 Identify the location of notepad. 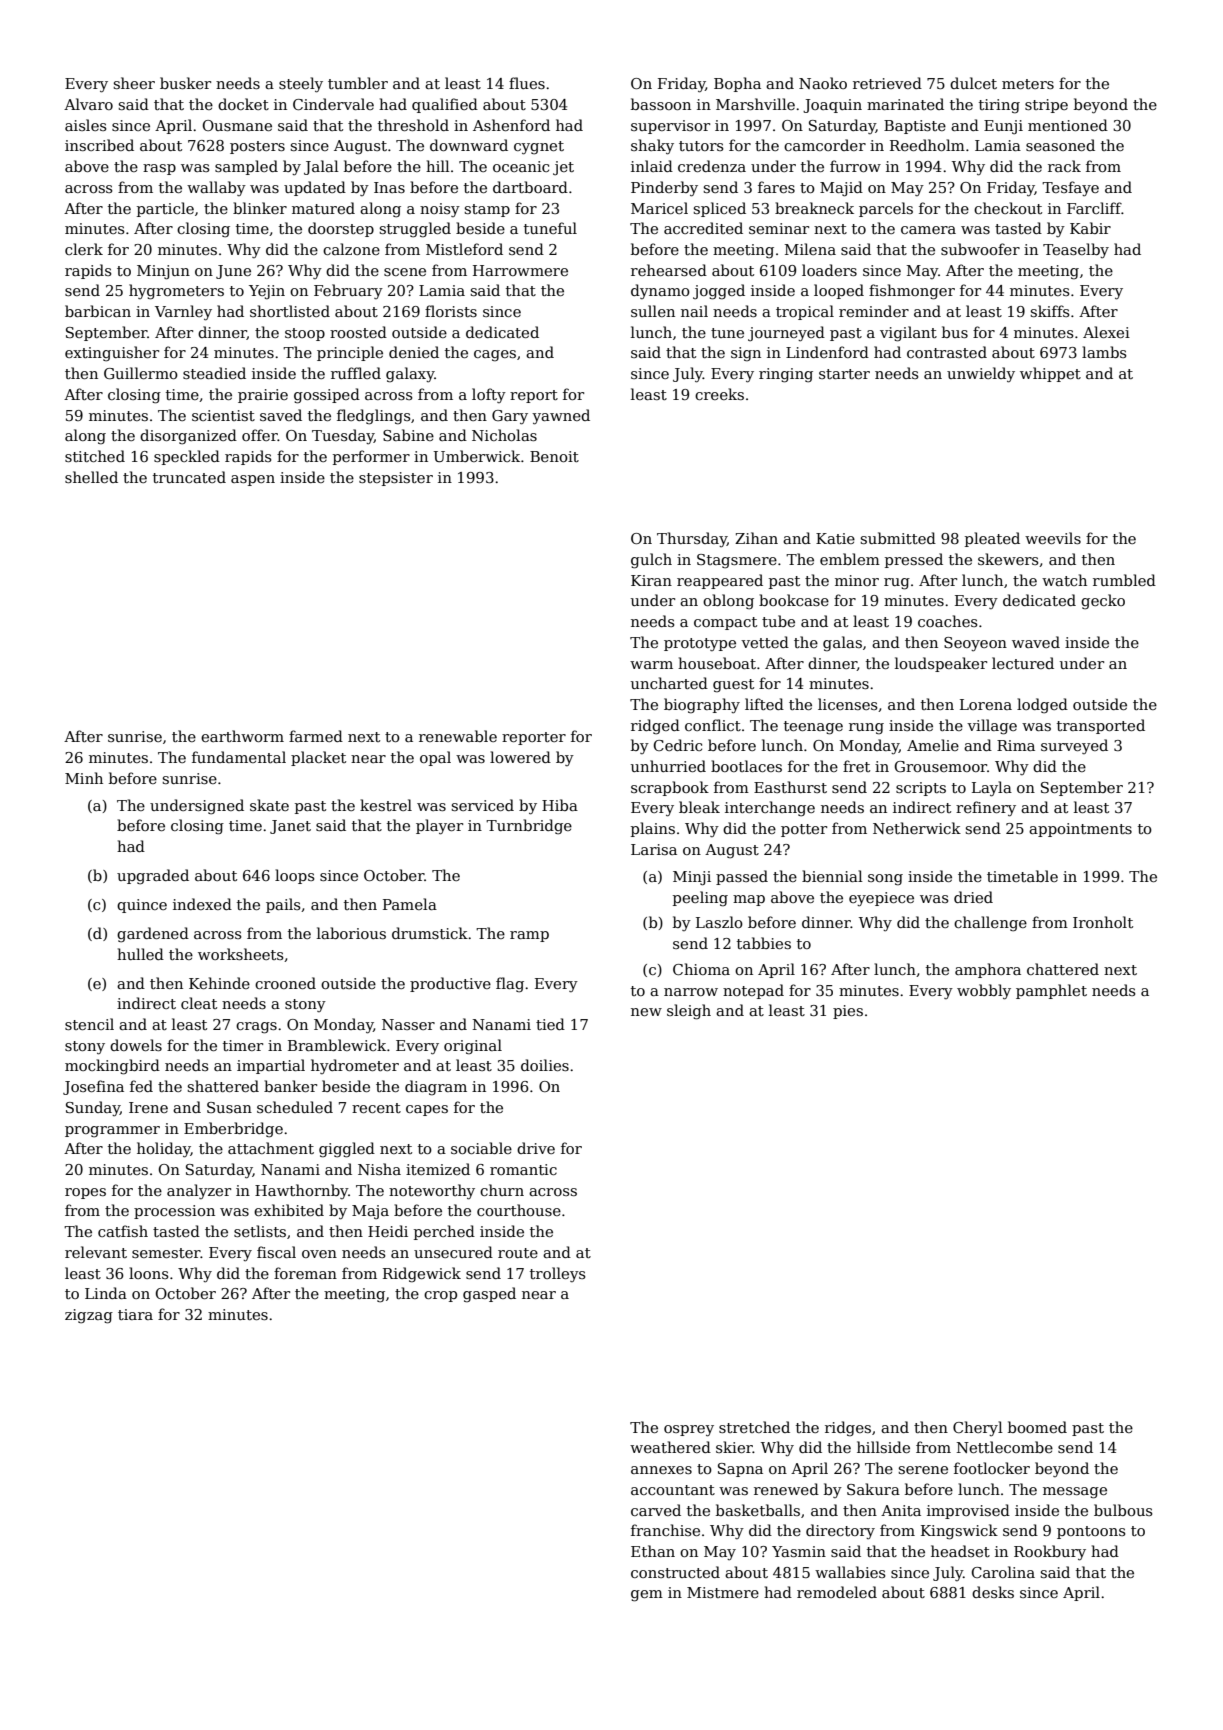
(753, 991).
